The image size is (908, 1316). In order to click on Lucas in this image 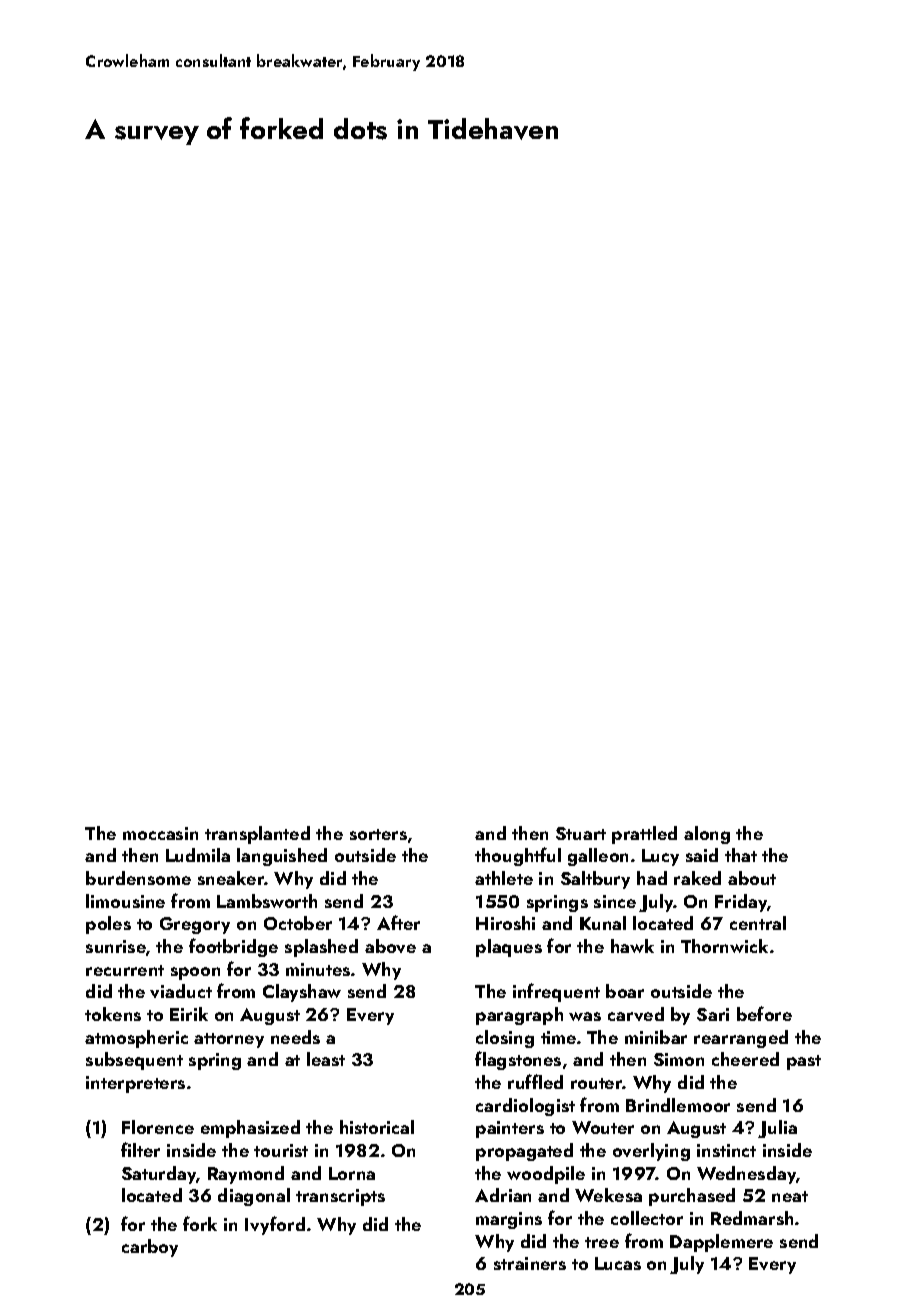, I will do `click(618, 1263)`.
